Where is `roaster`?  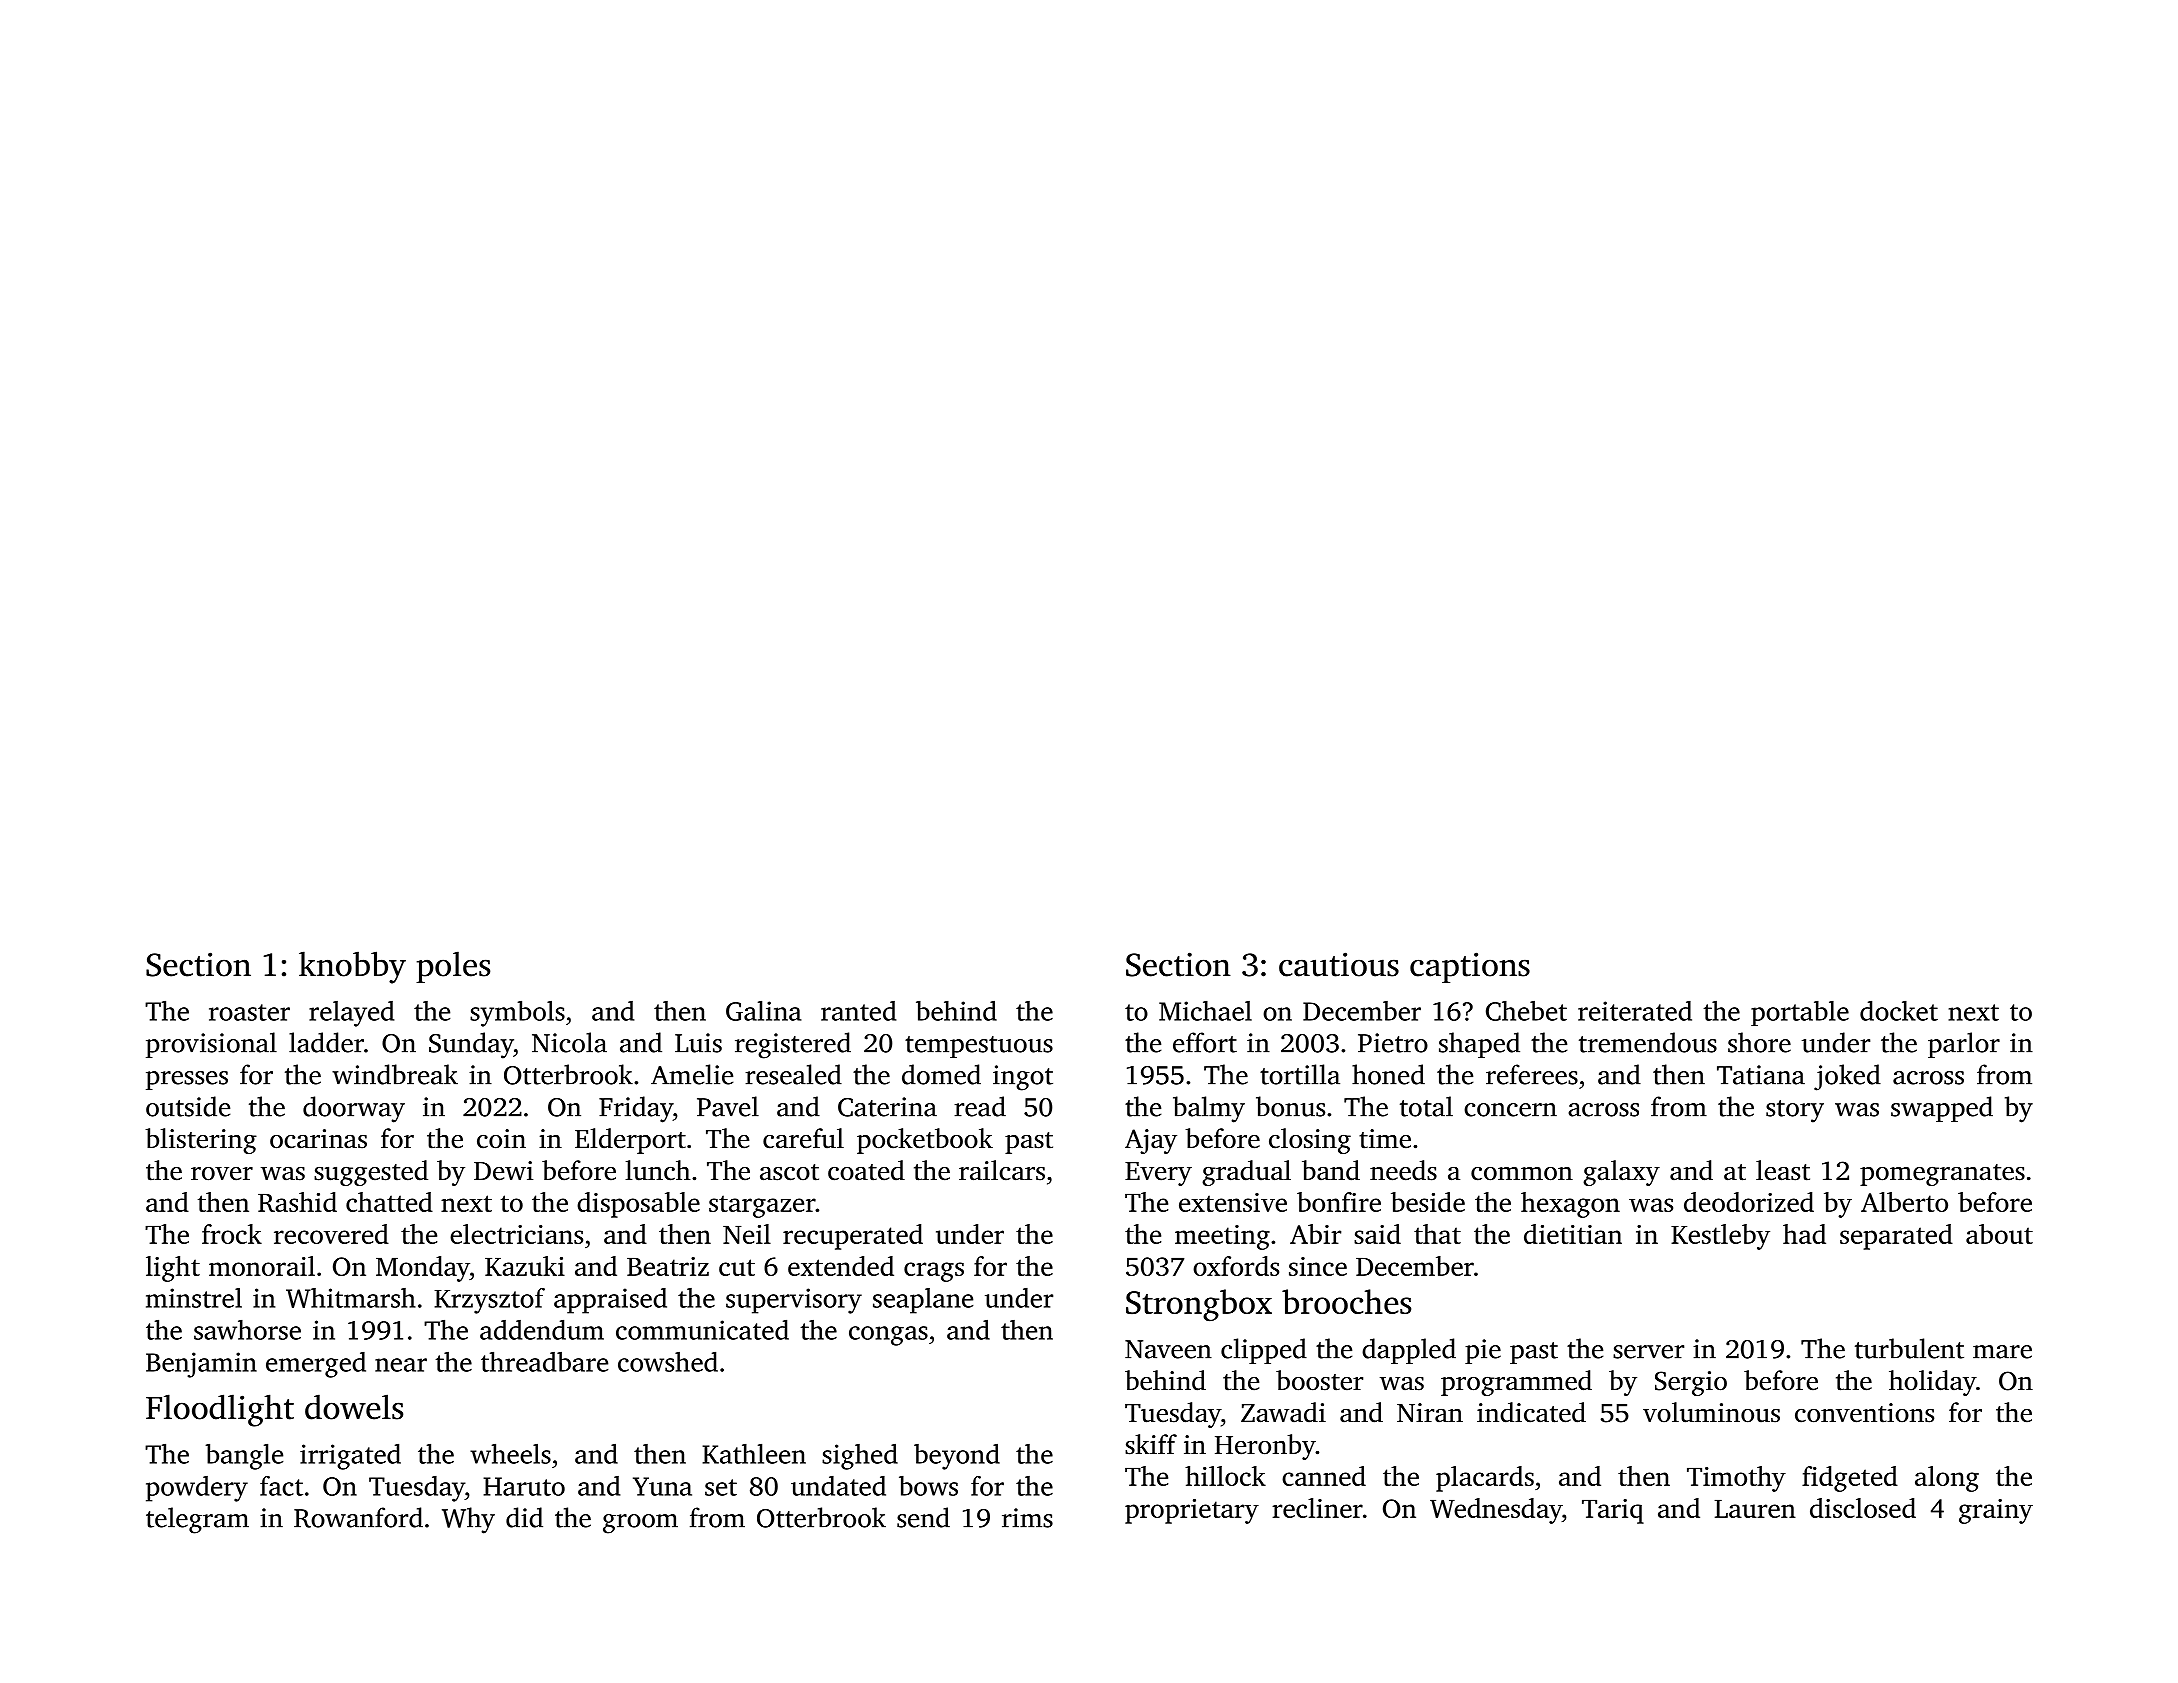 roaster is located at coordinates (249, 1012).
